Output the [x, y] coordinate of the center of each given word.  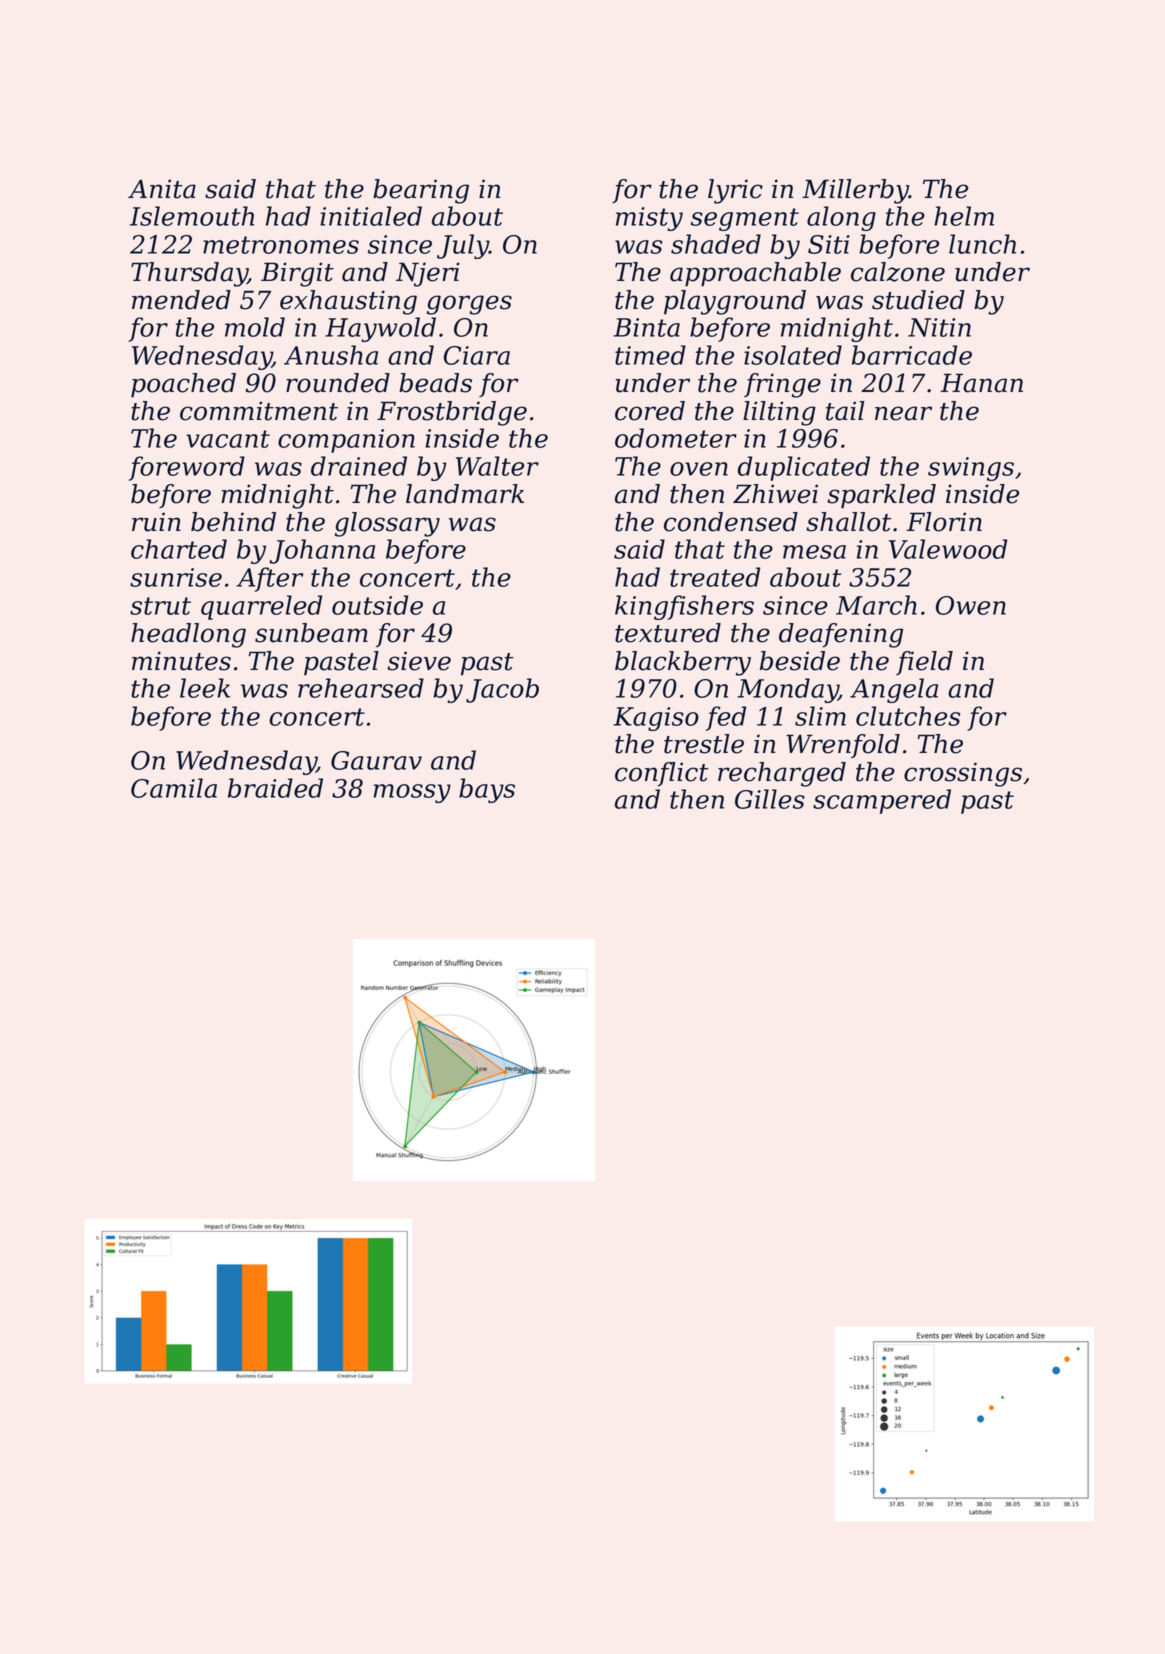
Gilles [770, 799]
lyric [735, 191]
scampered [882, 801]
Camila [174, 788]
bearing [421, 191]
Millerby [855, 191]
